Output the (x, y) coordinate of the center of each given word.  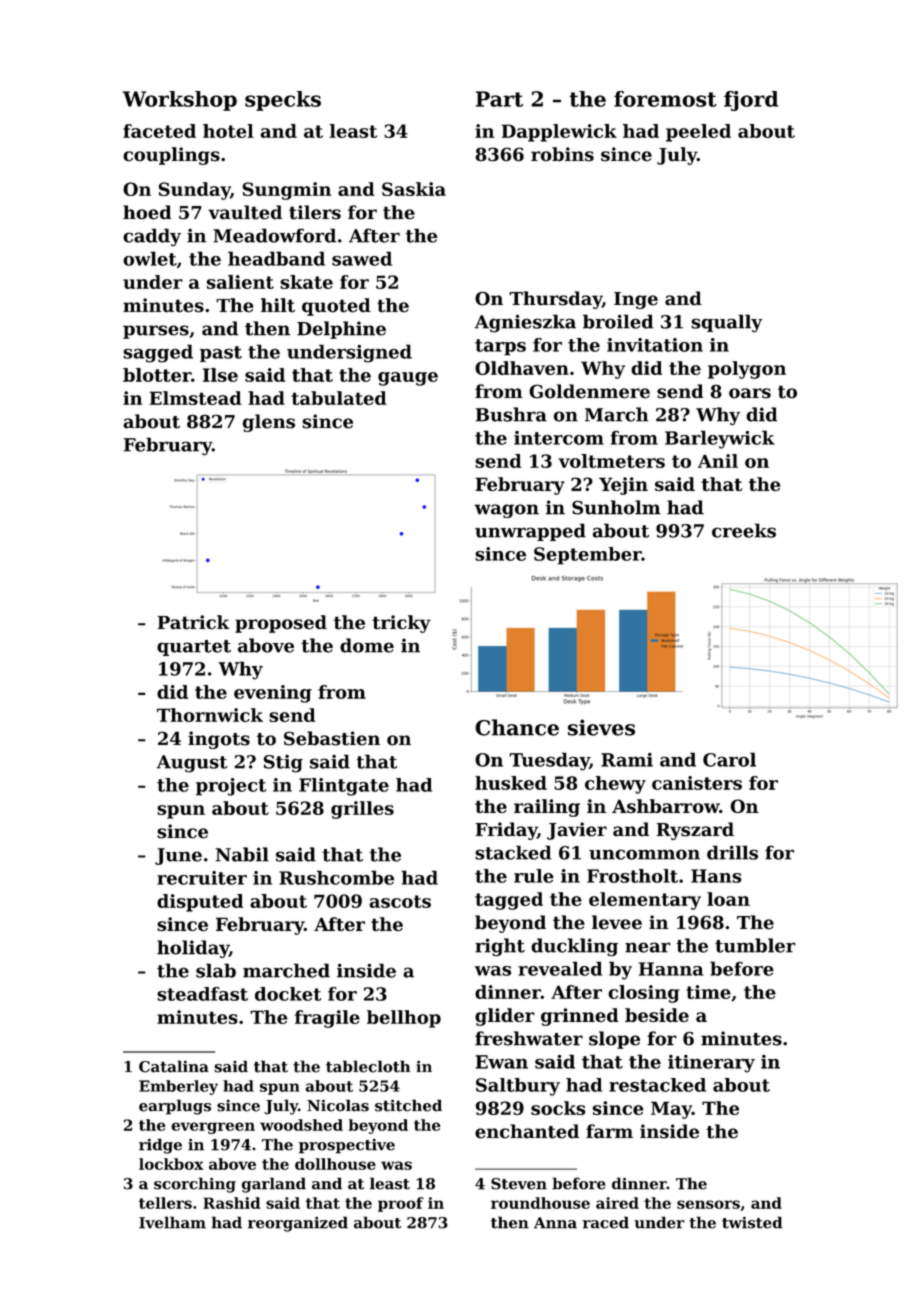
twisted (752, 1222)
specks (283, 101)
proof (401, 1204)
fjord (751, 101)
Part (499, 99)
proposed (281, 624)
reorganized (298, 1224)
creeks (744, 530)
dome (367, 645)
